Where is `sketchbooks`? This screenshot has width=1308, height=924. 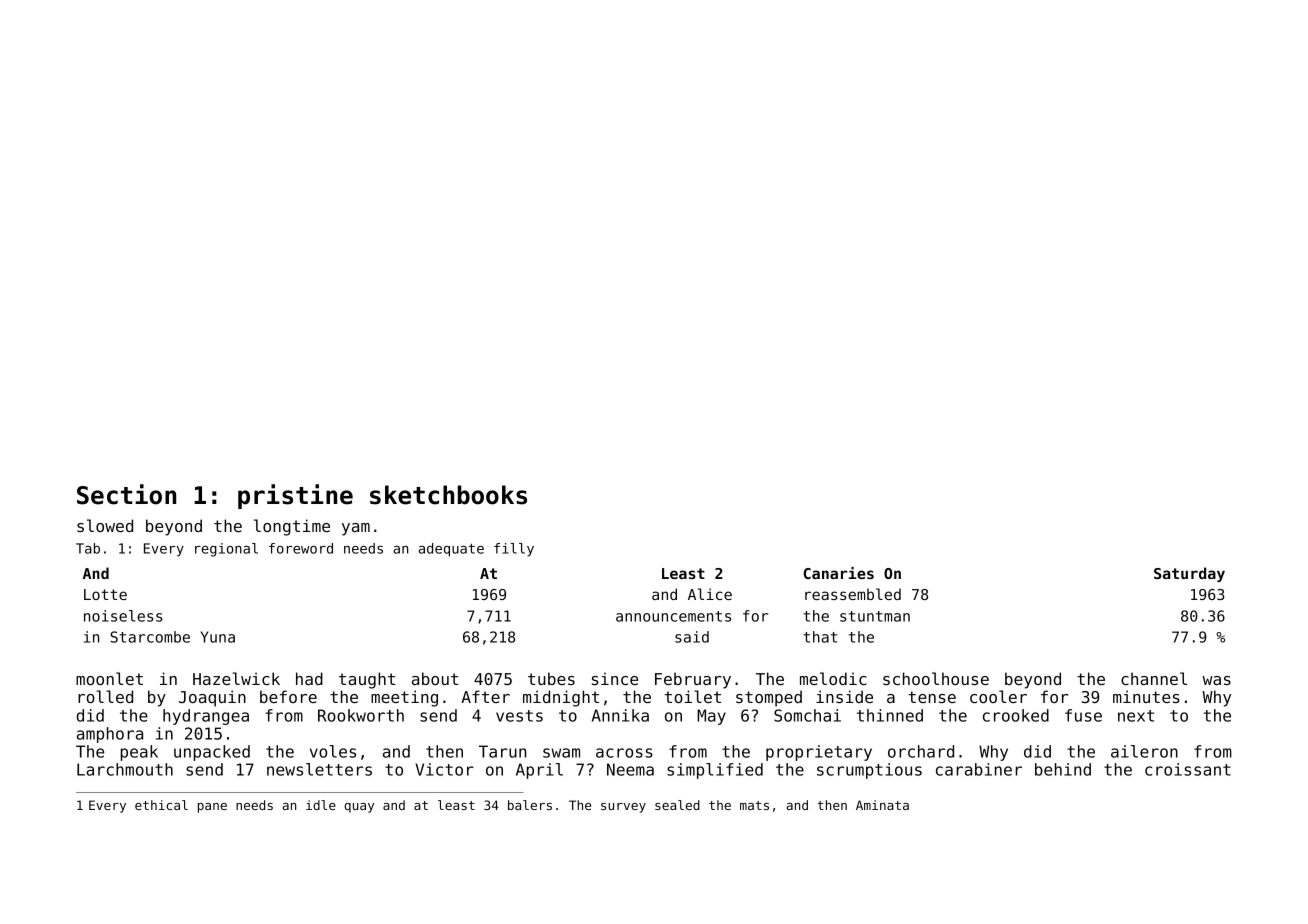 sketchbooks is located at coordinates (448, 495).
